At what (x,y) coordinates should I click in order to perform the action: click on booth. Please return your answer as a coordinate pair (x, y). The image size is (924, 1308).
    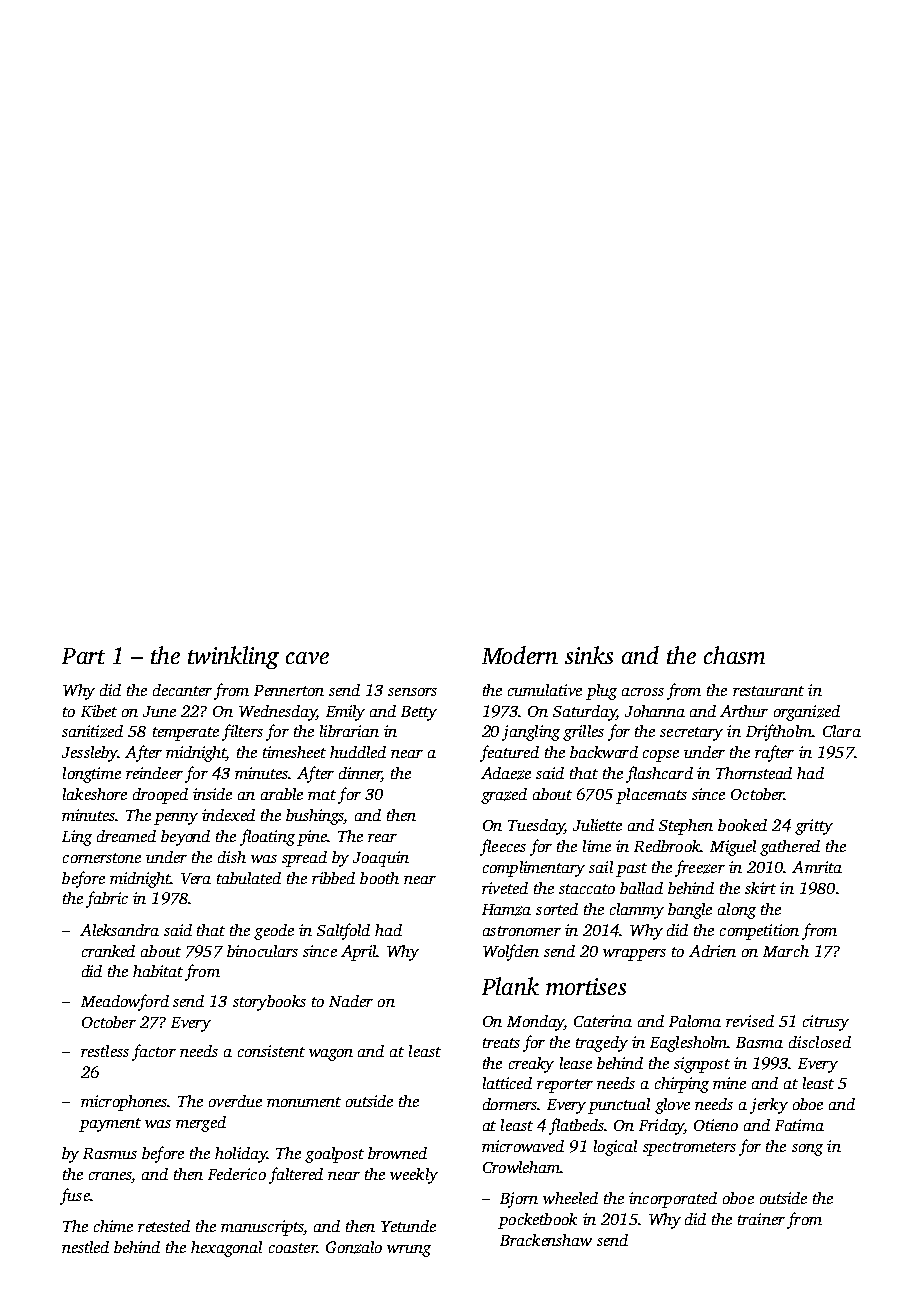
    Looking at the image, I should click on (379, 878).
